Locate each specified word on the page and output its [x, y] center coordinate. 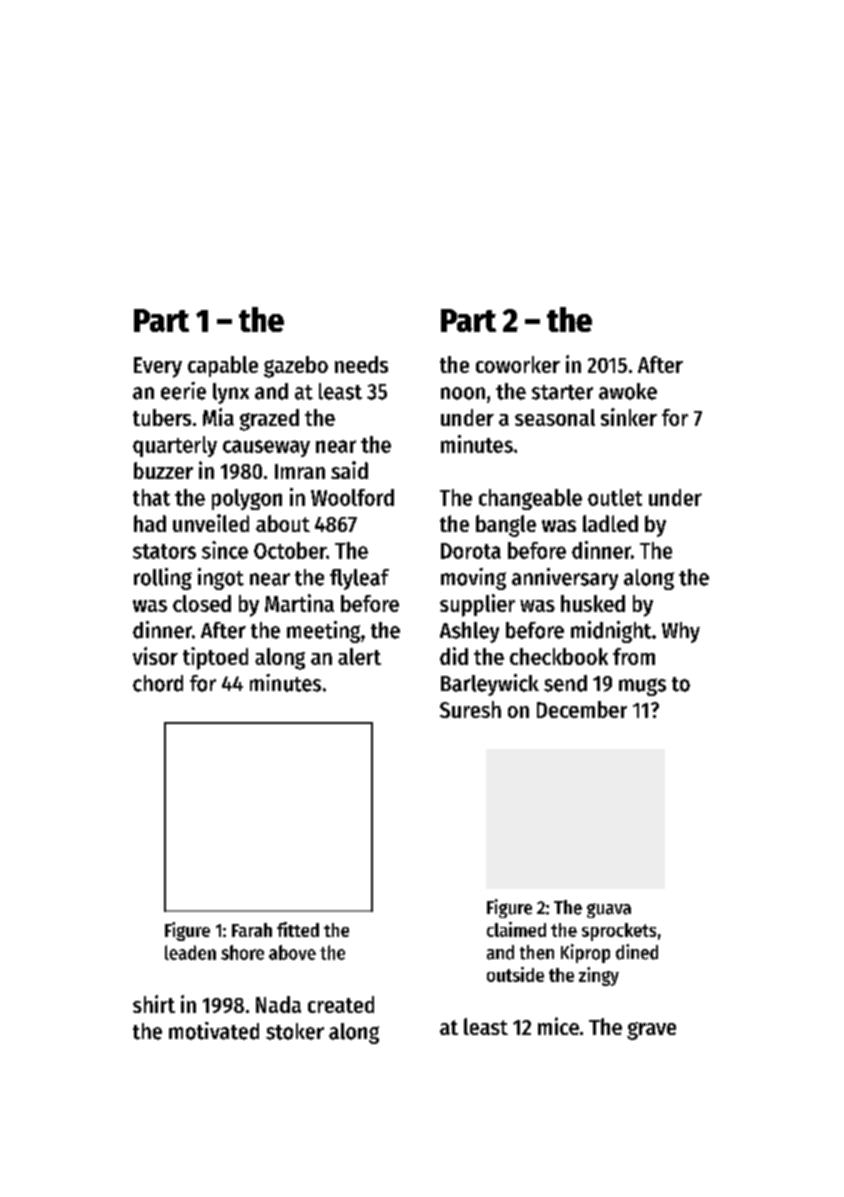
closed [202, 603]
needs [361, 364]
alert [359, 656]
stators [164, 551]
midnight [611, 632]
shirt [154, 1004]
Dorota [471, 551]
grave [651, 1031]
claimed [516, 929]
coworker [518, 364]
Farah [252, 930]
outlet [615, 497]
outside [515, 974]
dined [637, 952]
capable [223, 366]
